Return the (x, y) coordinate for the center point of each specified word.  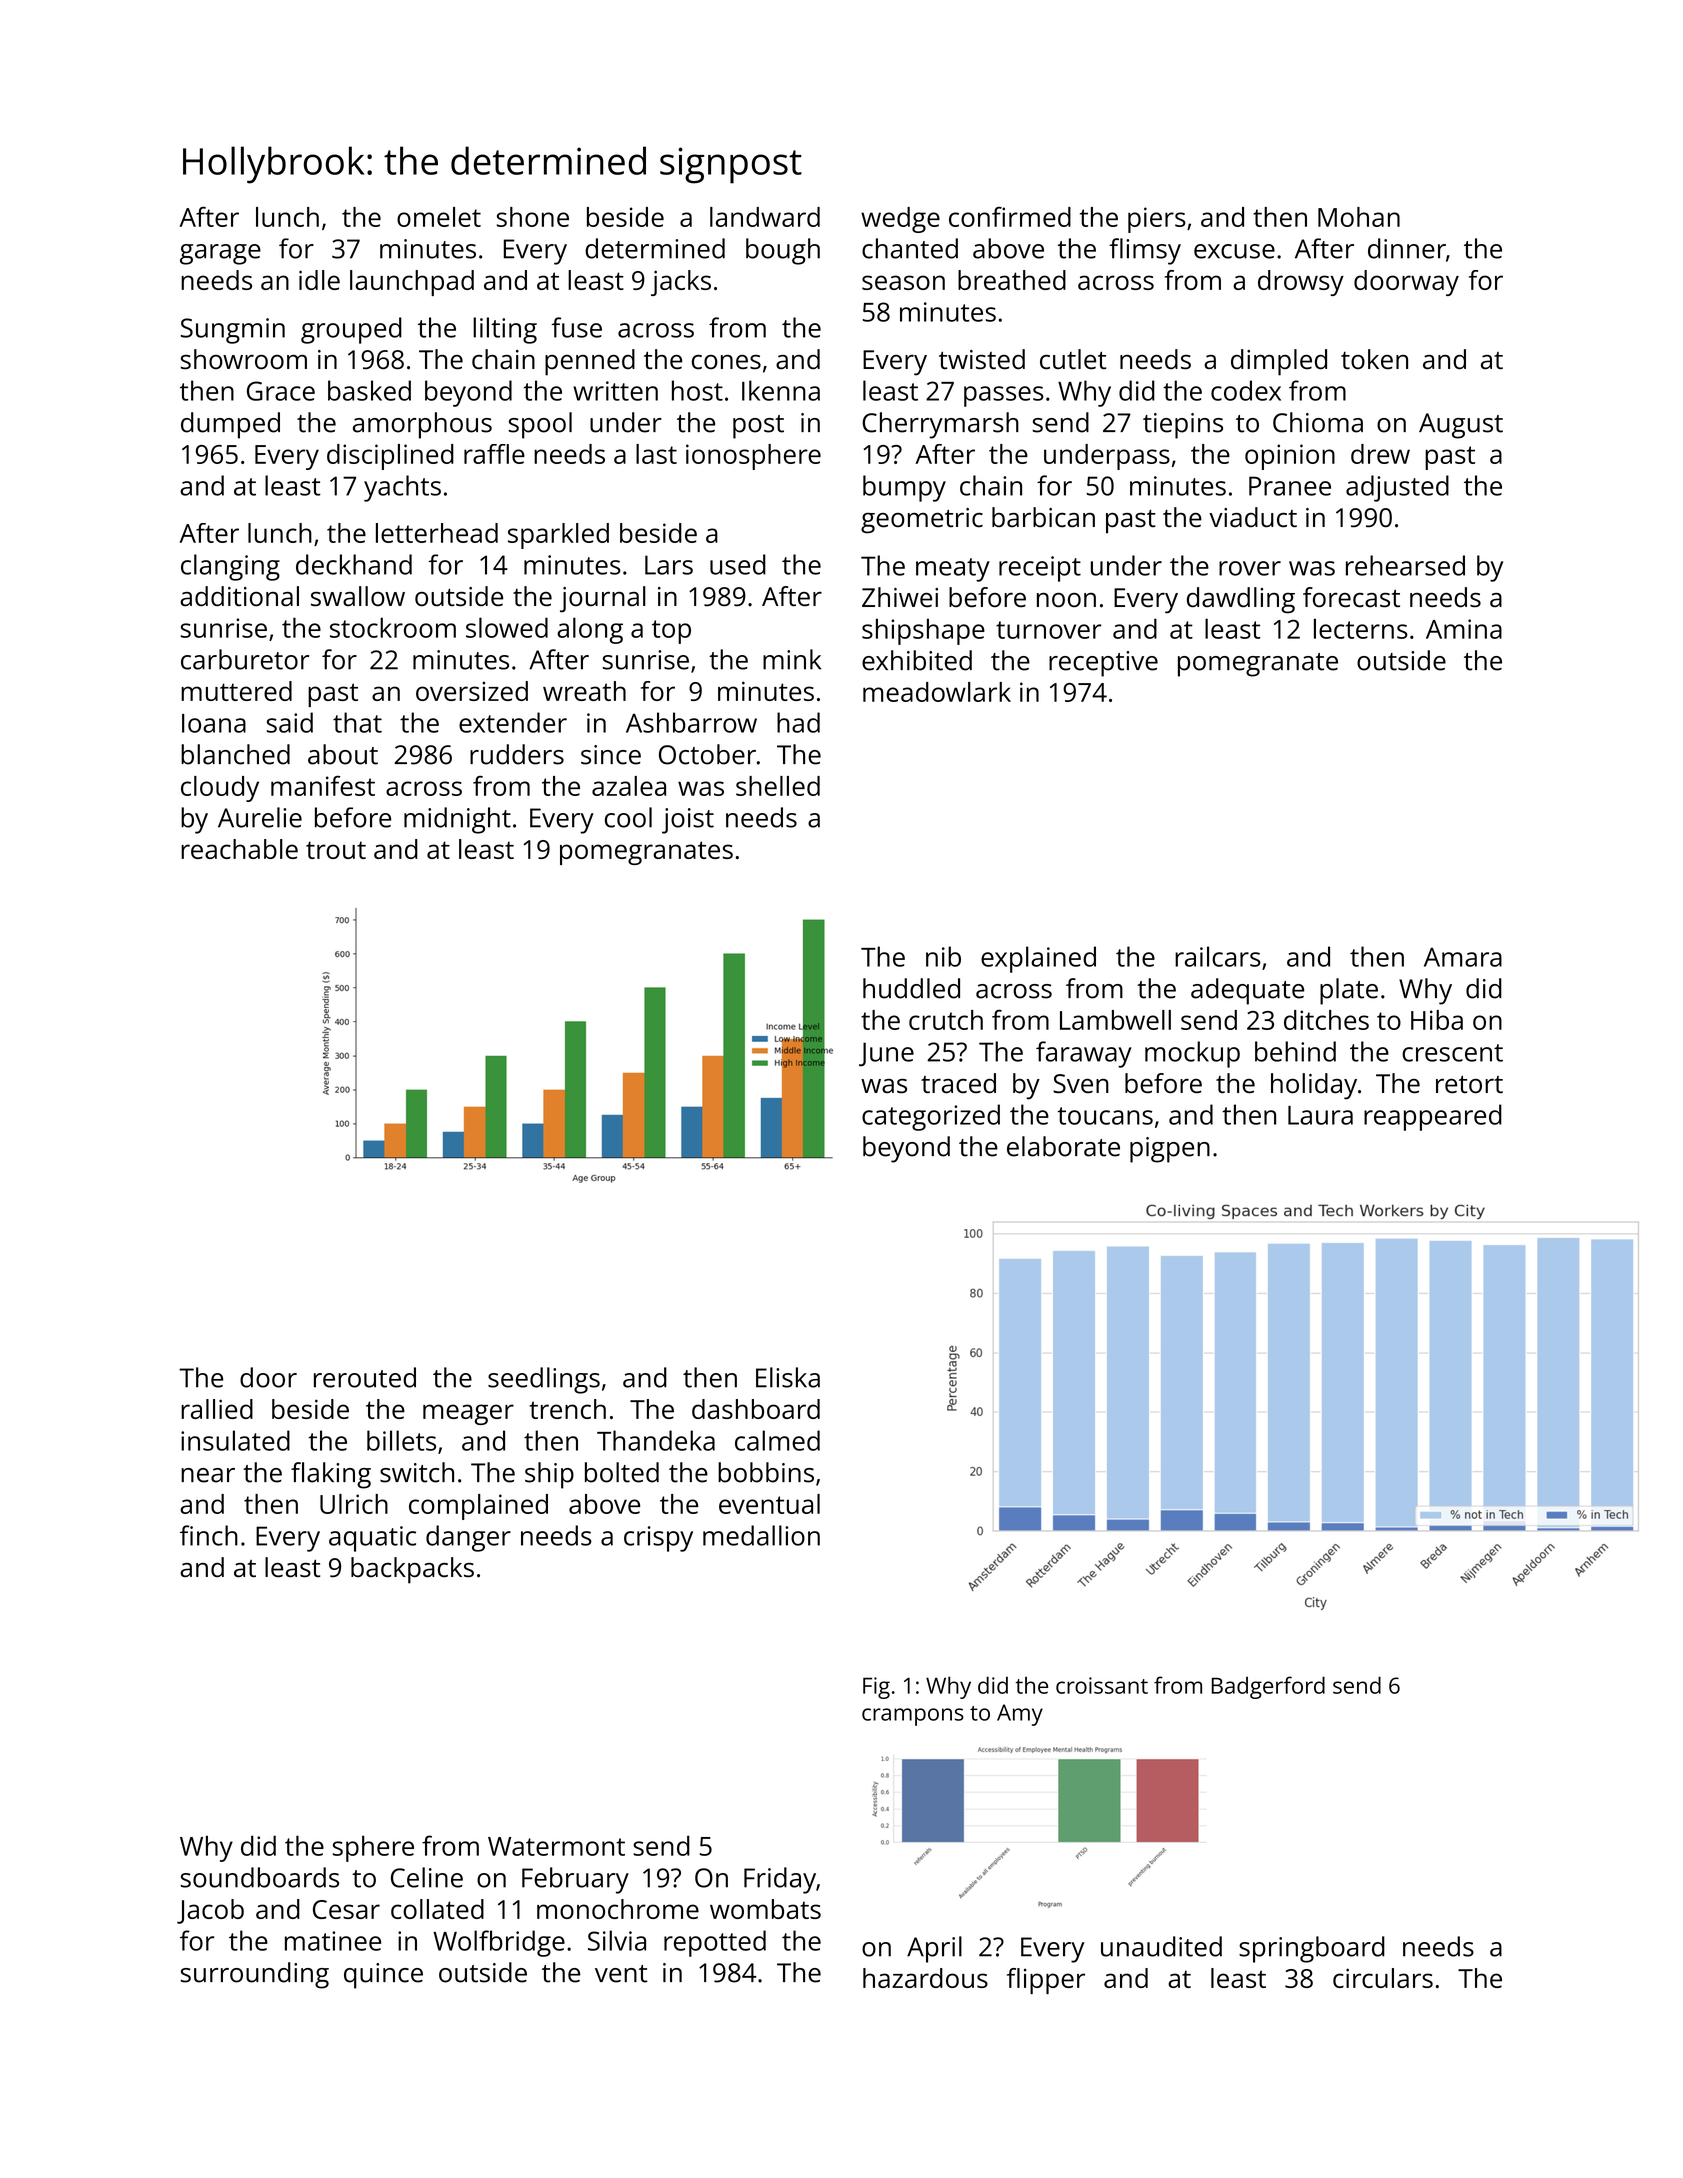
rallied (217, 1409)
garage (220, 254)
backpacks (412, 1570)
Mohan (1359, 217)
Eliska (788, 1377)
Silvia (617, 1940)
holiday (1314, 1086)
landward (765, 217)
